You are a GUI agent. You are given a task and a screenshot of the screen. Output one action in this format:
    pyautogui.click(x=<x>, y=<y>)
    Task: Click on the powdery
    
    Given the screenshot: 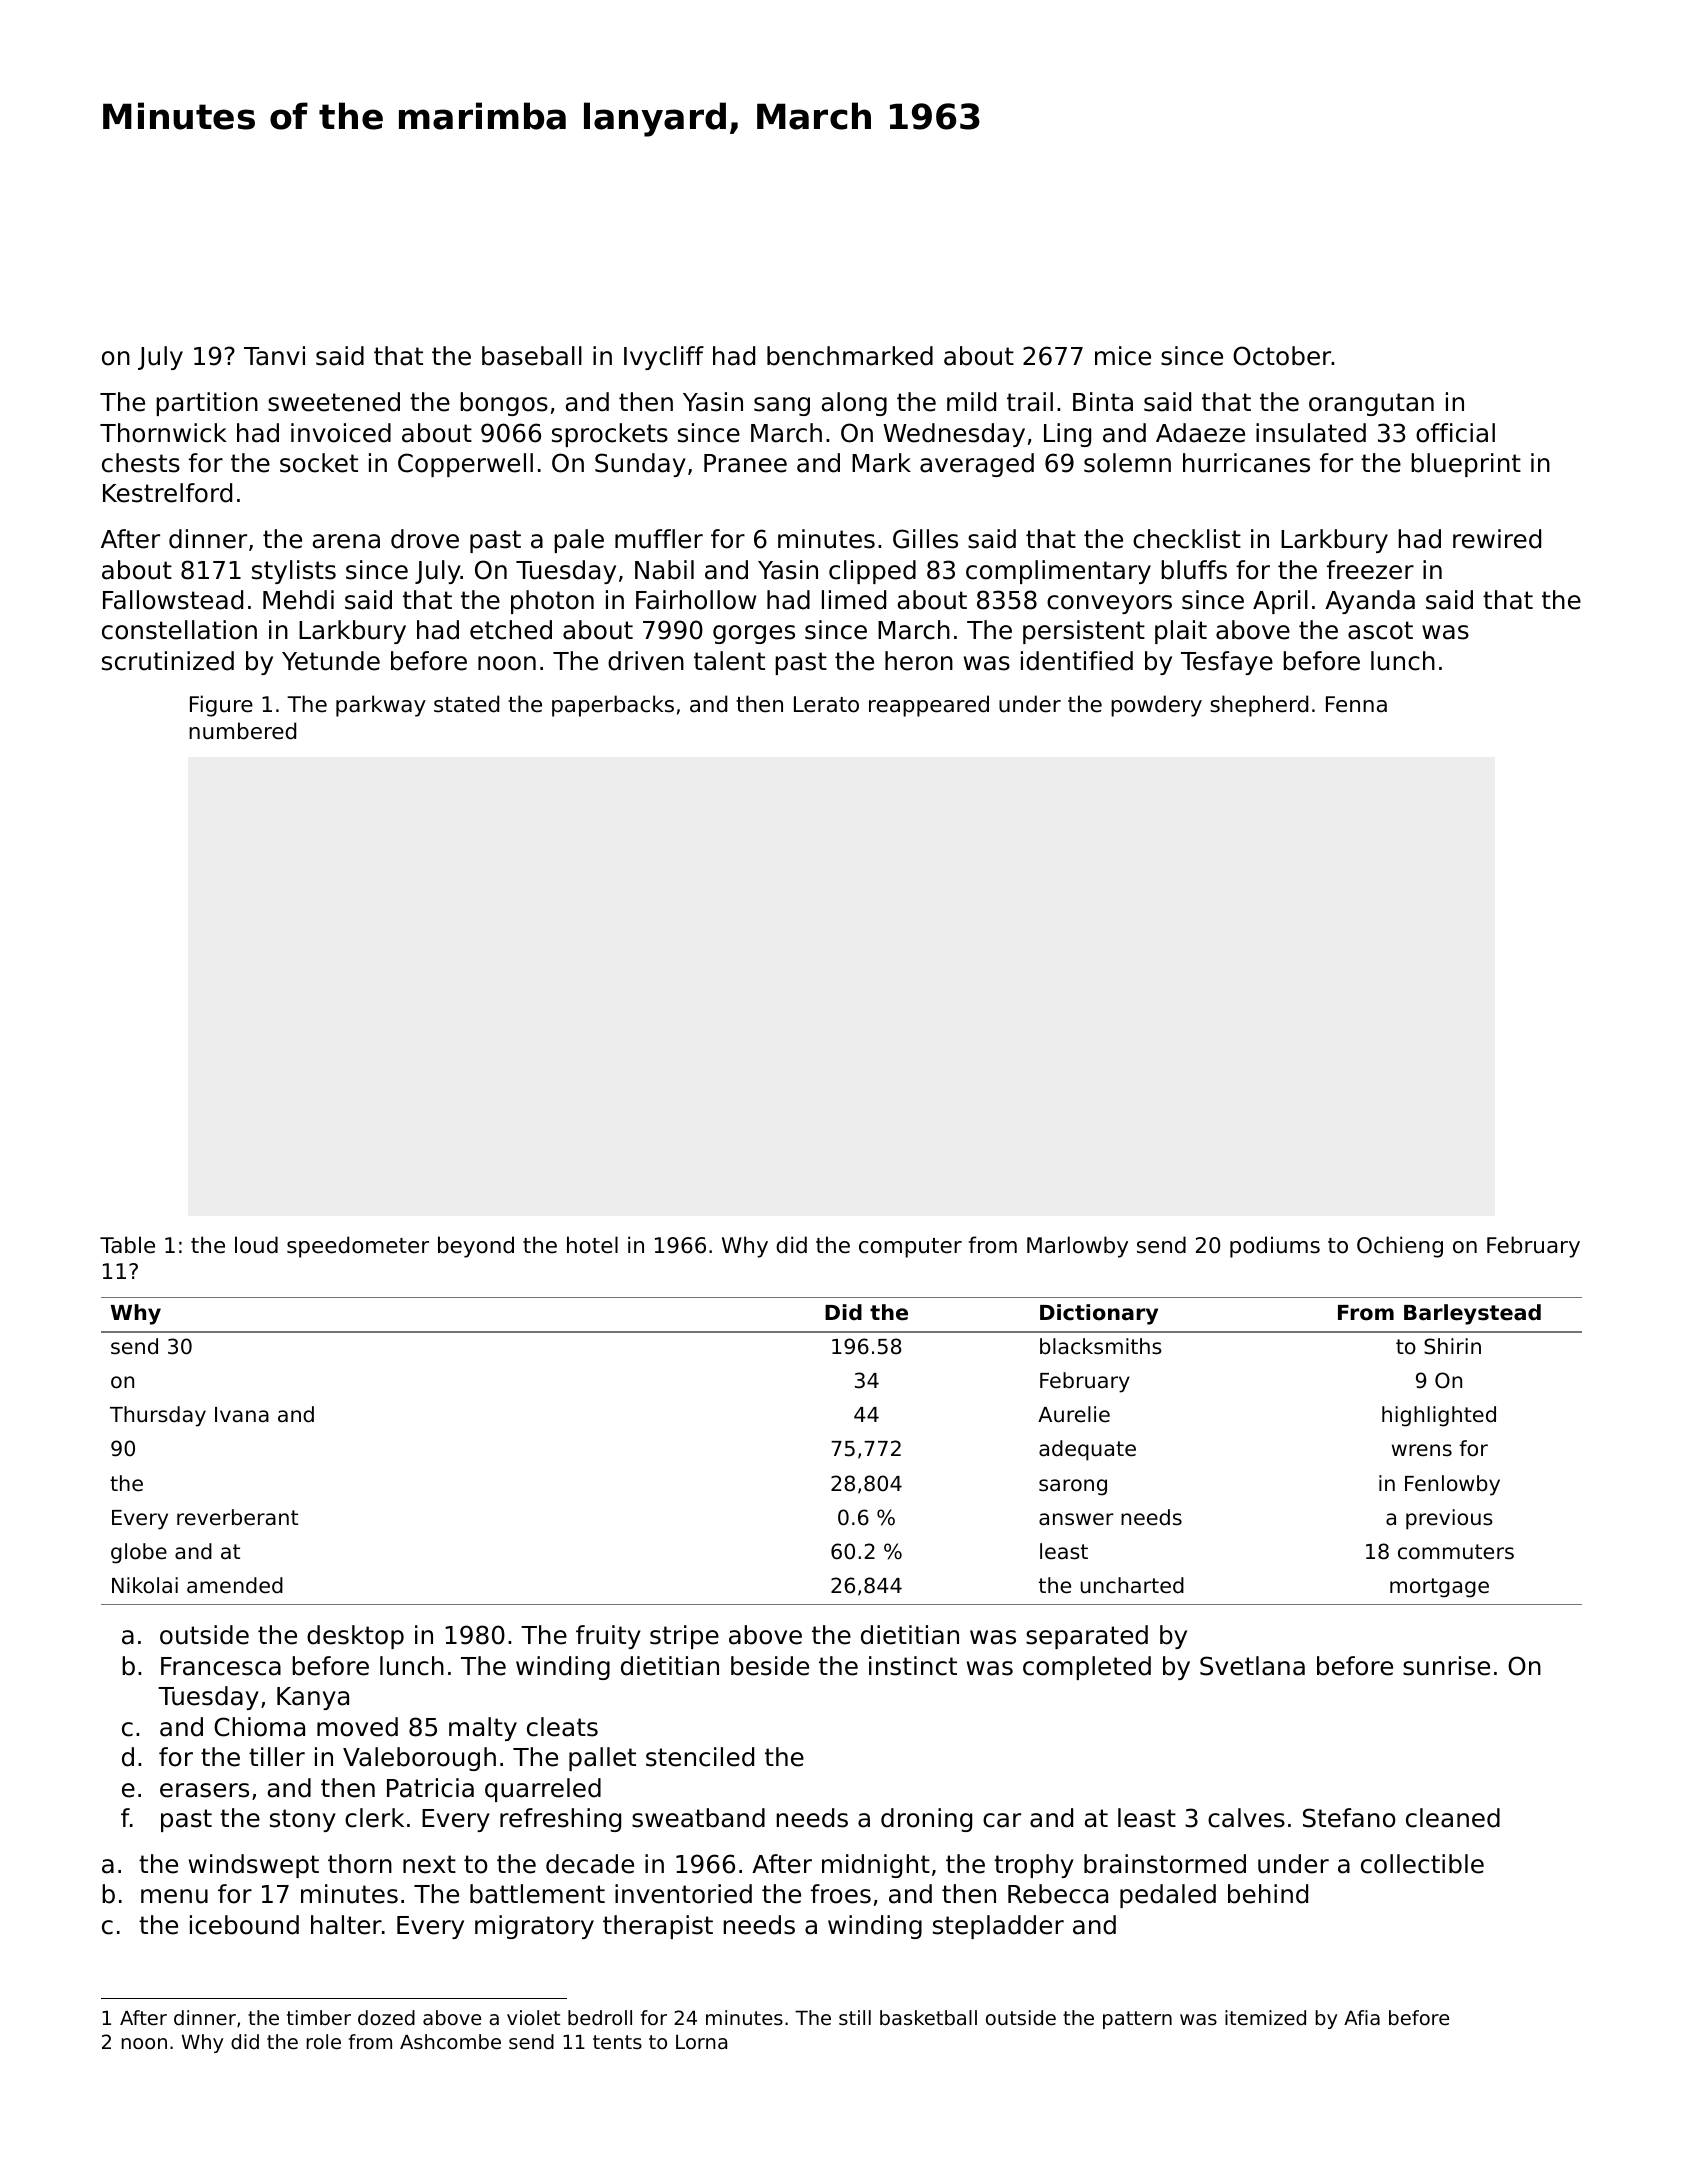 What is the action you would take?
    pyautogui.click(x=1156, y=706)
